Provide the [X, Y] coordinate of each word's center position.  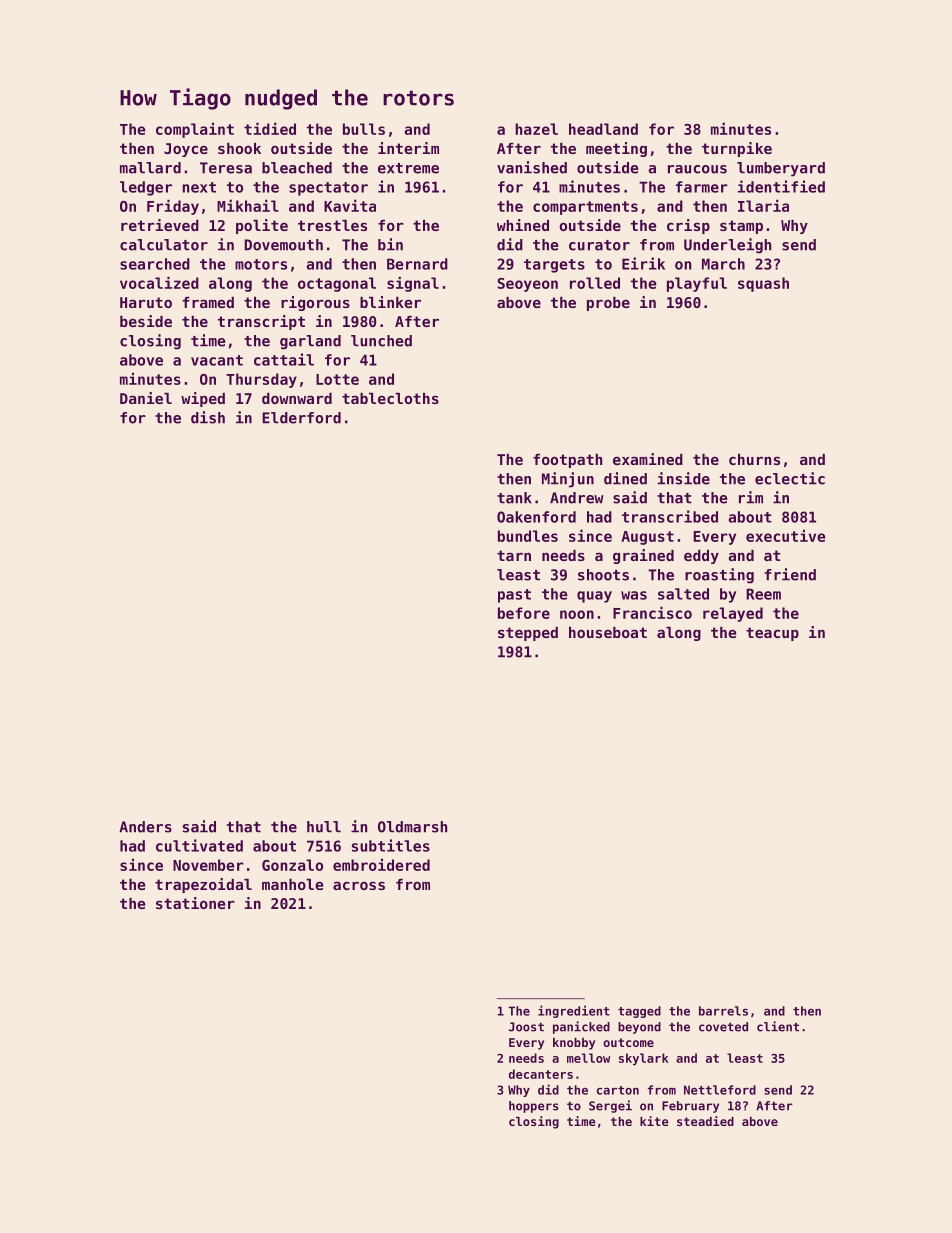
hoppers [534, 1107]
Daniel [146, 398]
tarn [514, 555]
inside [684, 478]
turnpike [737, 149]
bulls [364, 129]
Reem [763, 594]
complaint [195, 130]
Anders [145, 827]
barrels [723, 1011]
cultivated [199, 845]
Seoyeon [527, 285]
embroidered [381, 864]
